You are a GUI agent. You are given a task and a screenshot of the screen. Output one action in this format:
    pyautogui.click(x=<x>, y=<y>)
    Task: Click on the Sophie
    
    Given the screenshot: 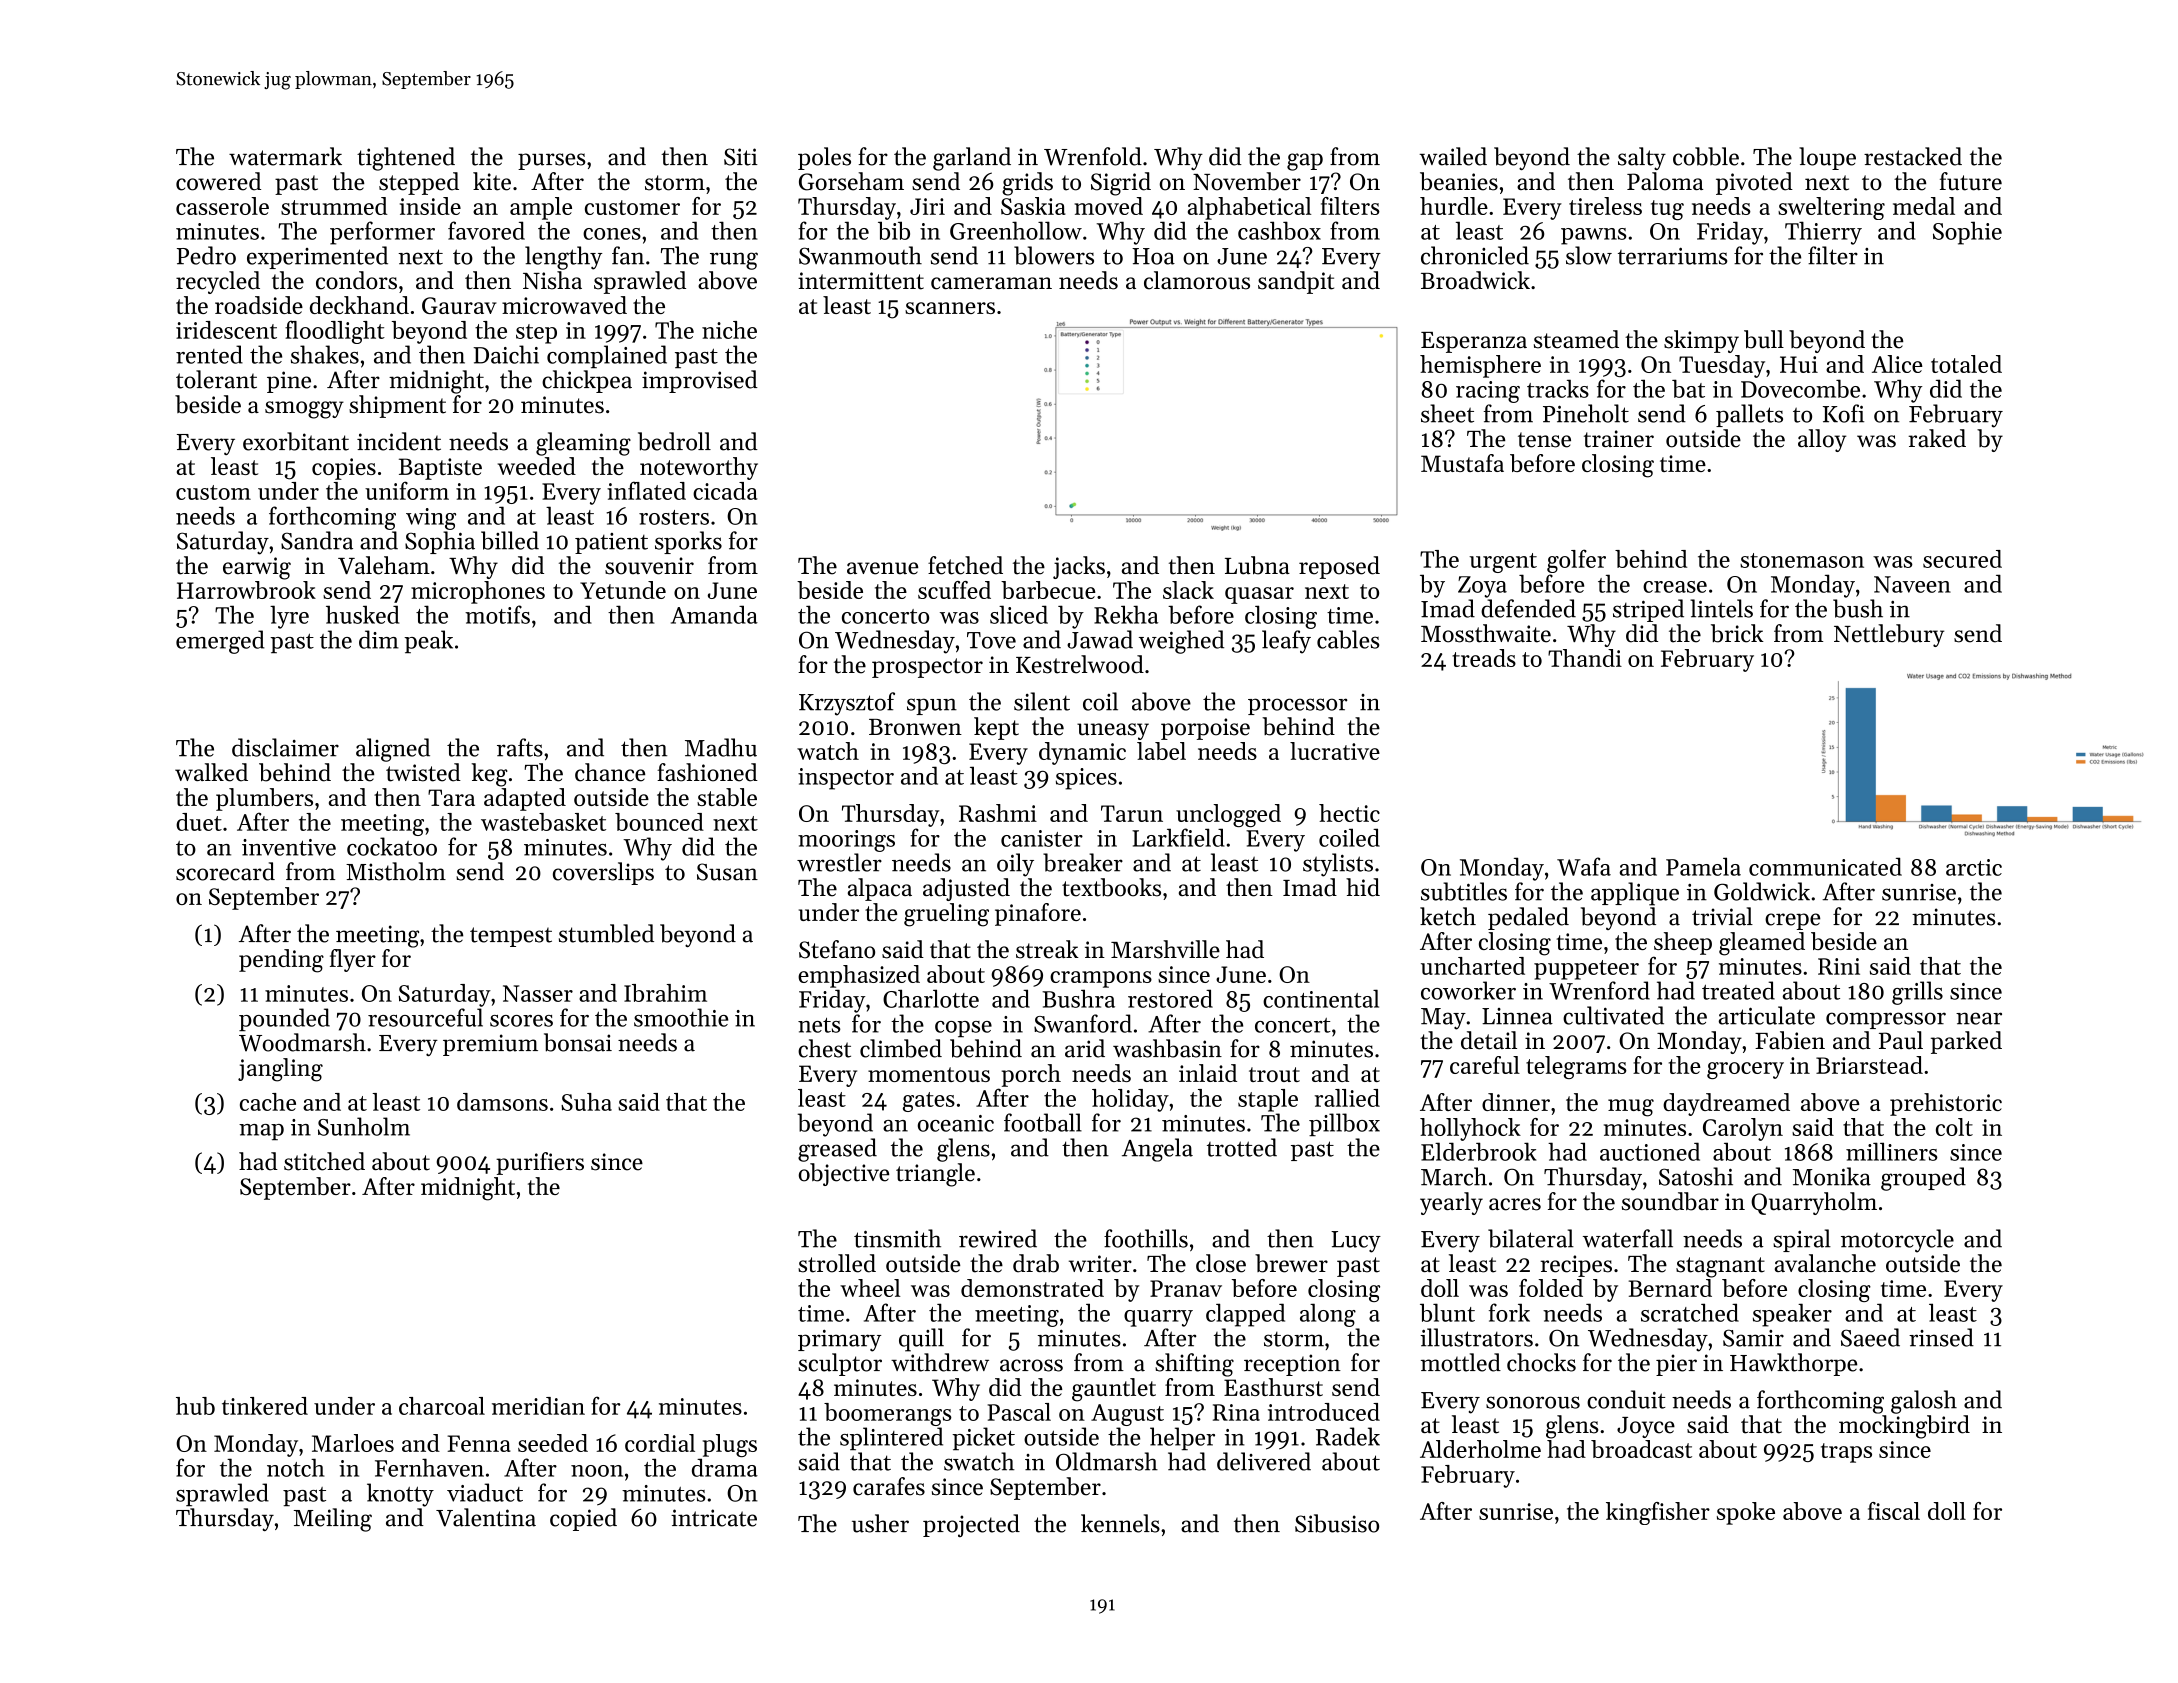 What is the action you would take?
    pyautogui.click(x=1967, y=233)
